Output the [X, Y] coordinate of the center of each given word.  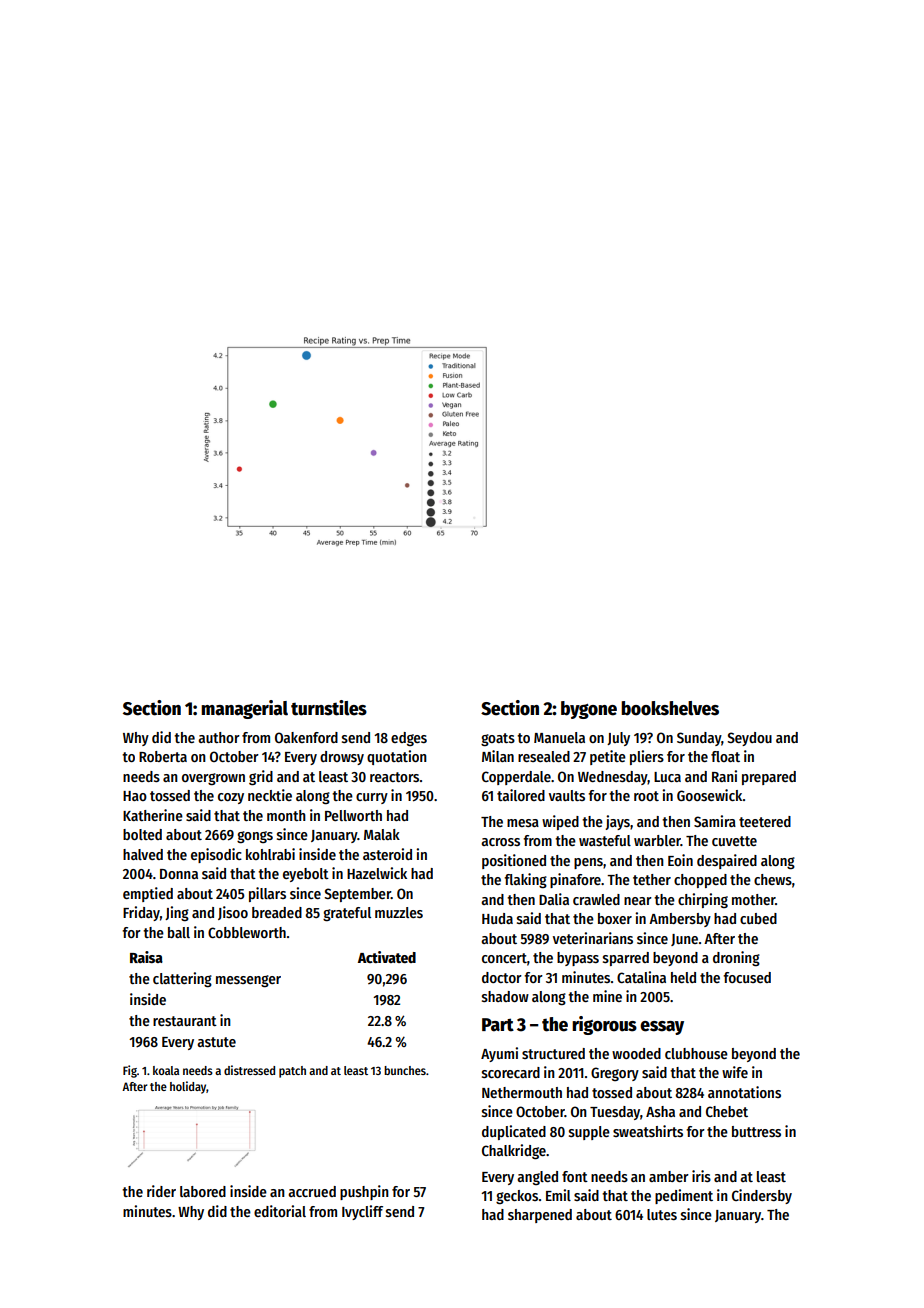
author [219, 737]
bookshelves [670, 708]
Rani [724, 776]
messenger [248, 981]
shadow [505, 996]
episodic [216, 855]
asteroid [387, 854]
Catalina [641, 977]
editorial [280, 1211]
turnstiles [329, 708]
